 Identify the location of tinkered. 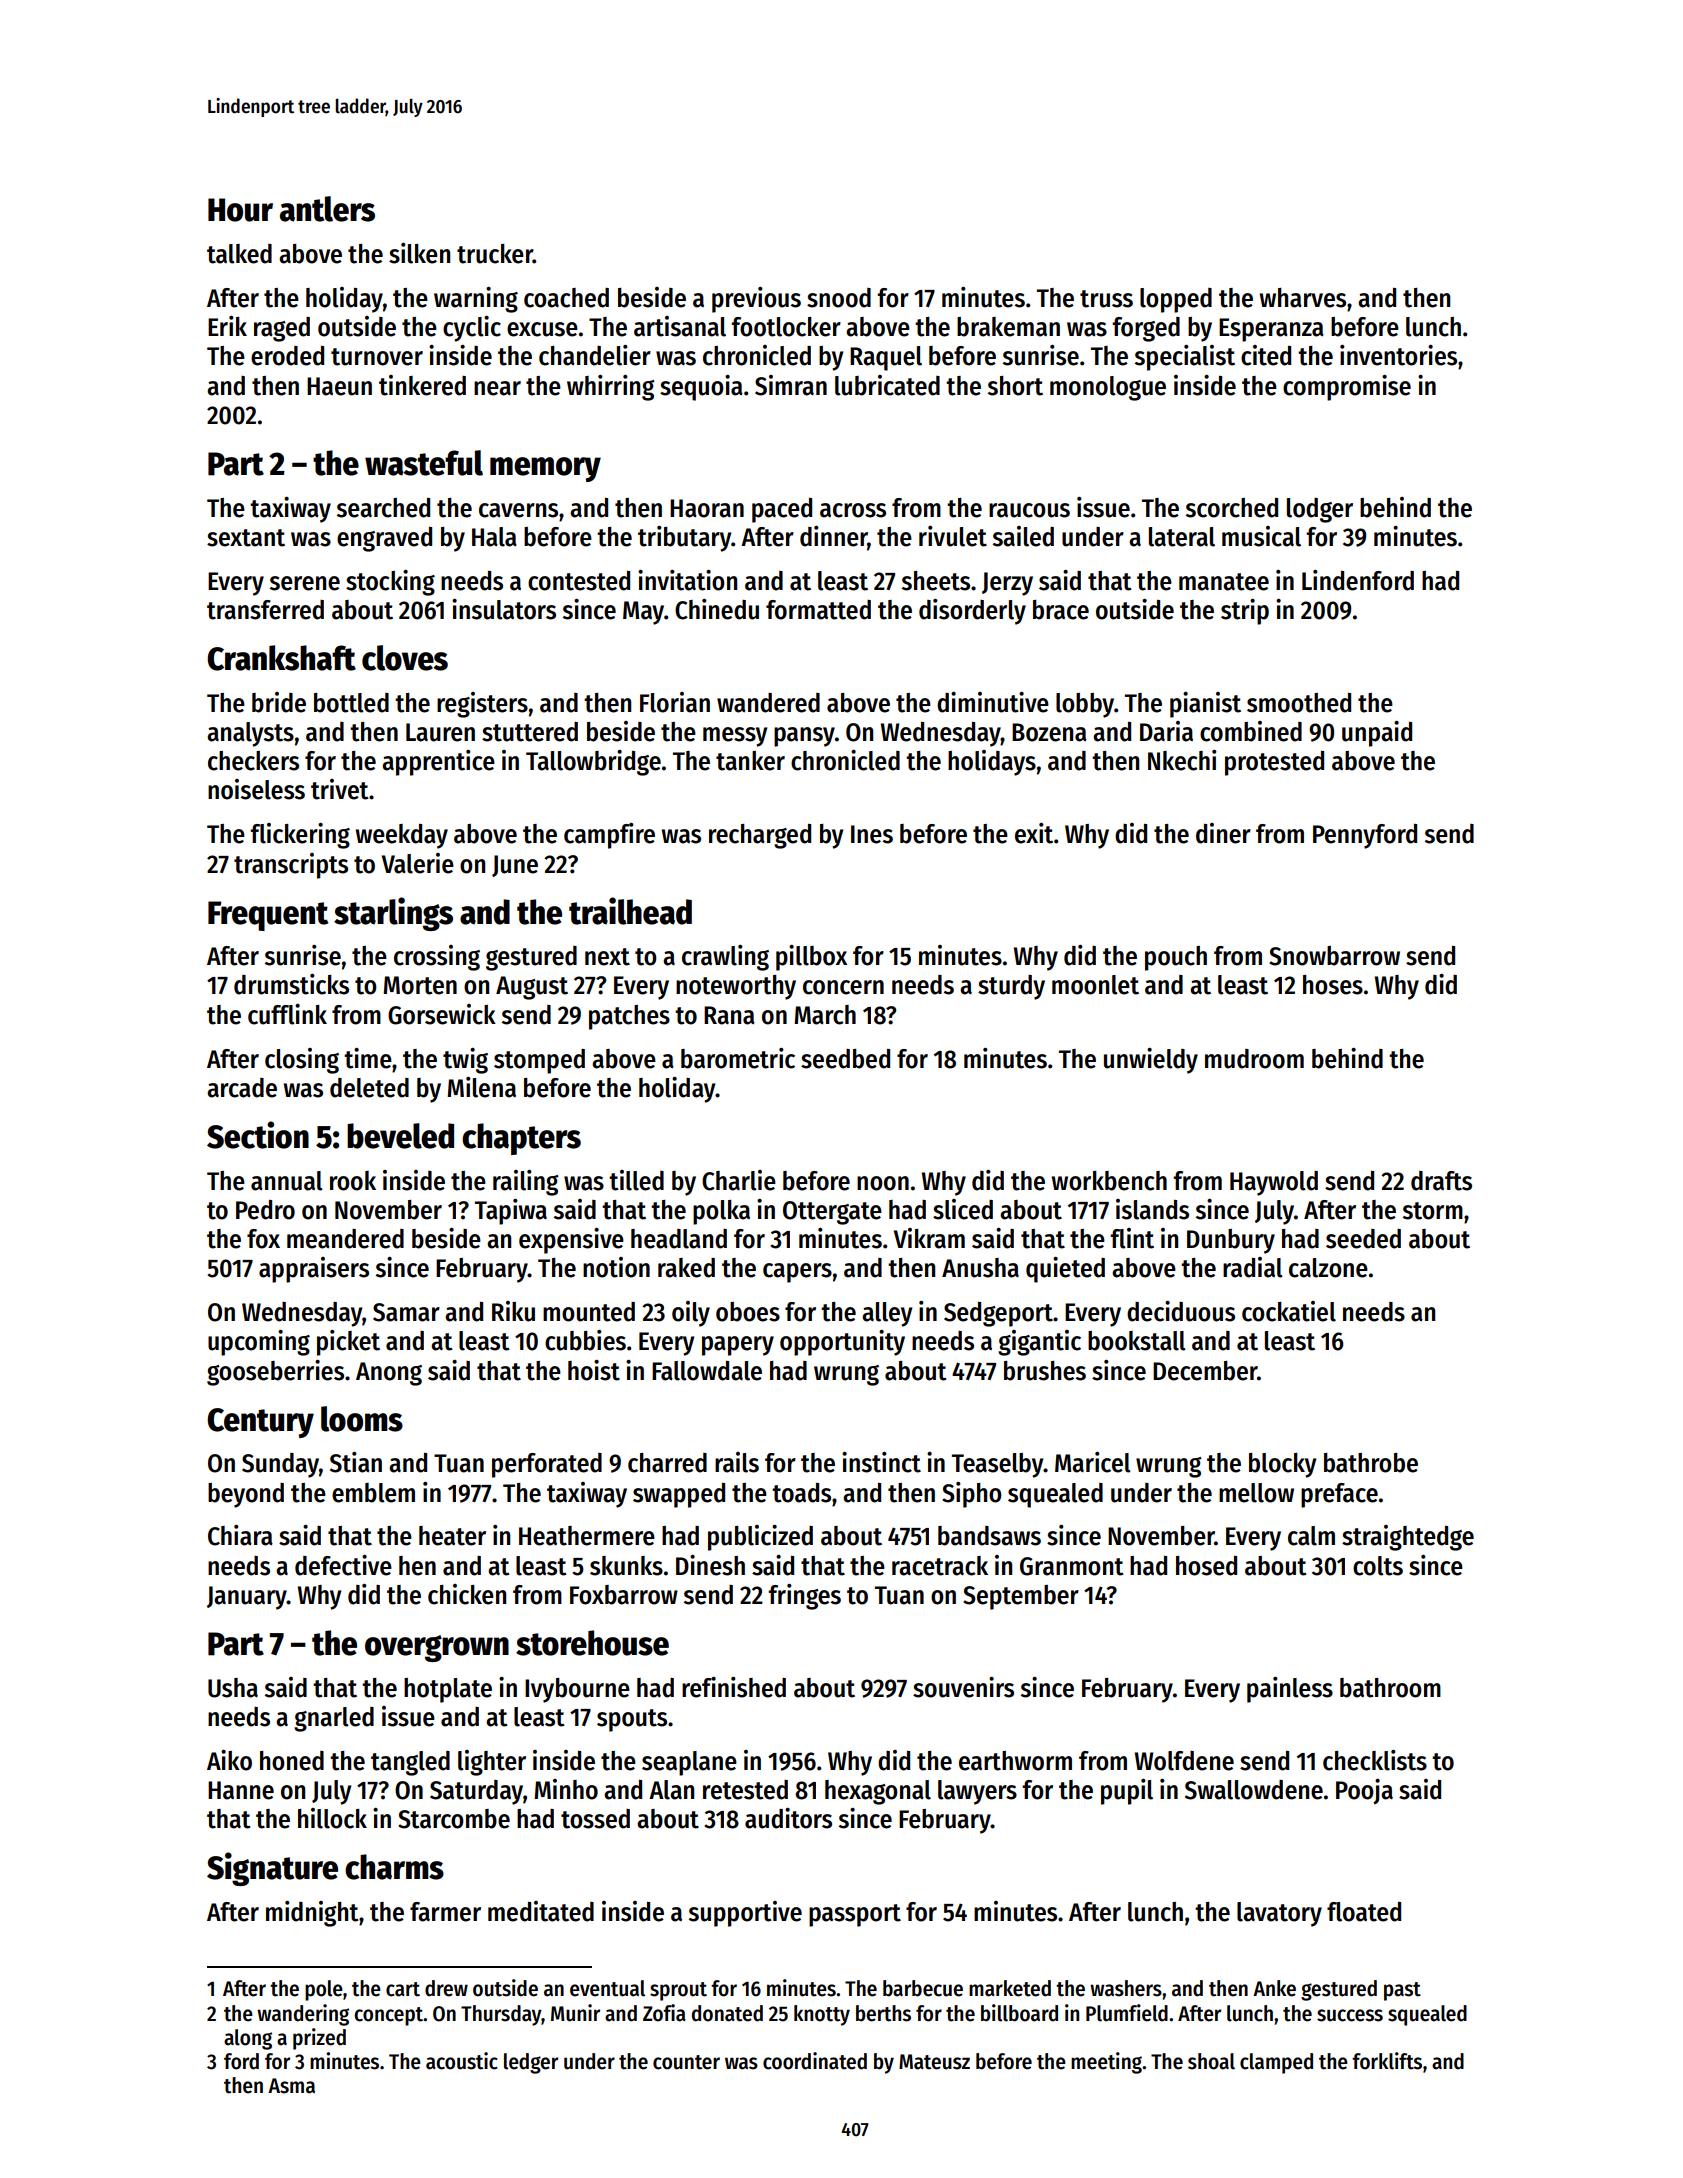
(422, 385).
